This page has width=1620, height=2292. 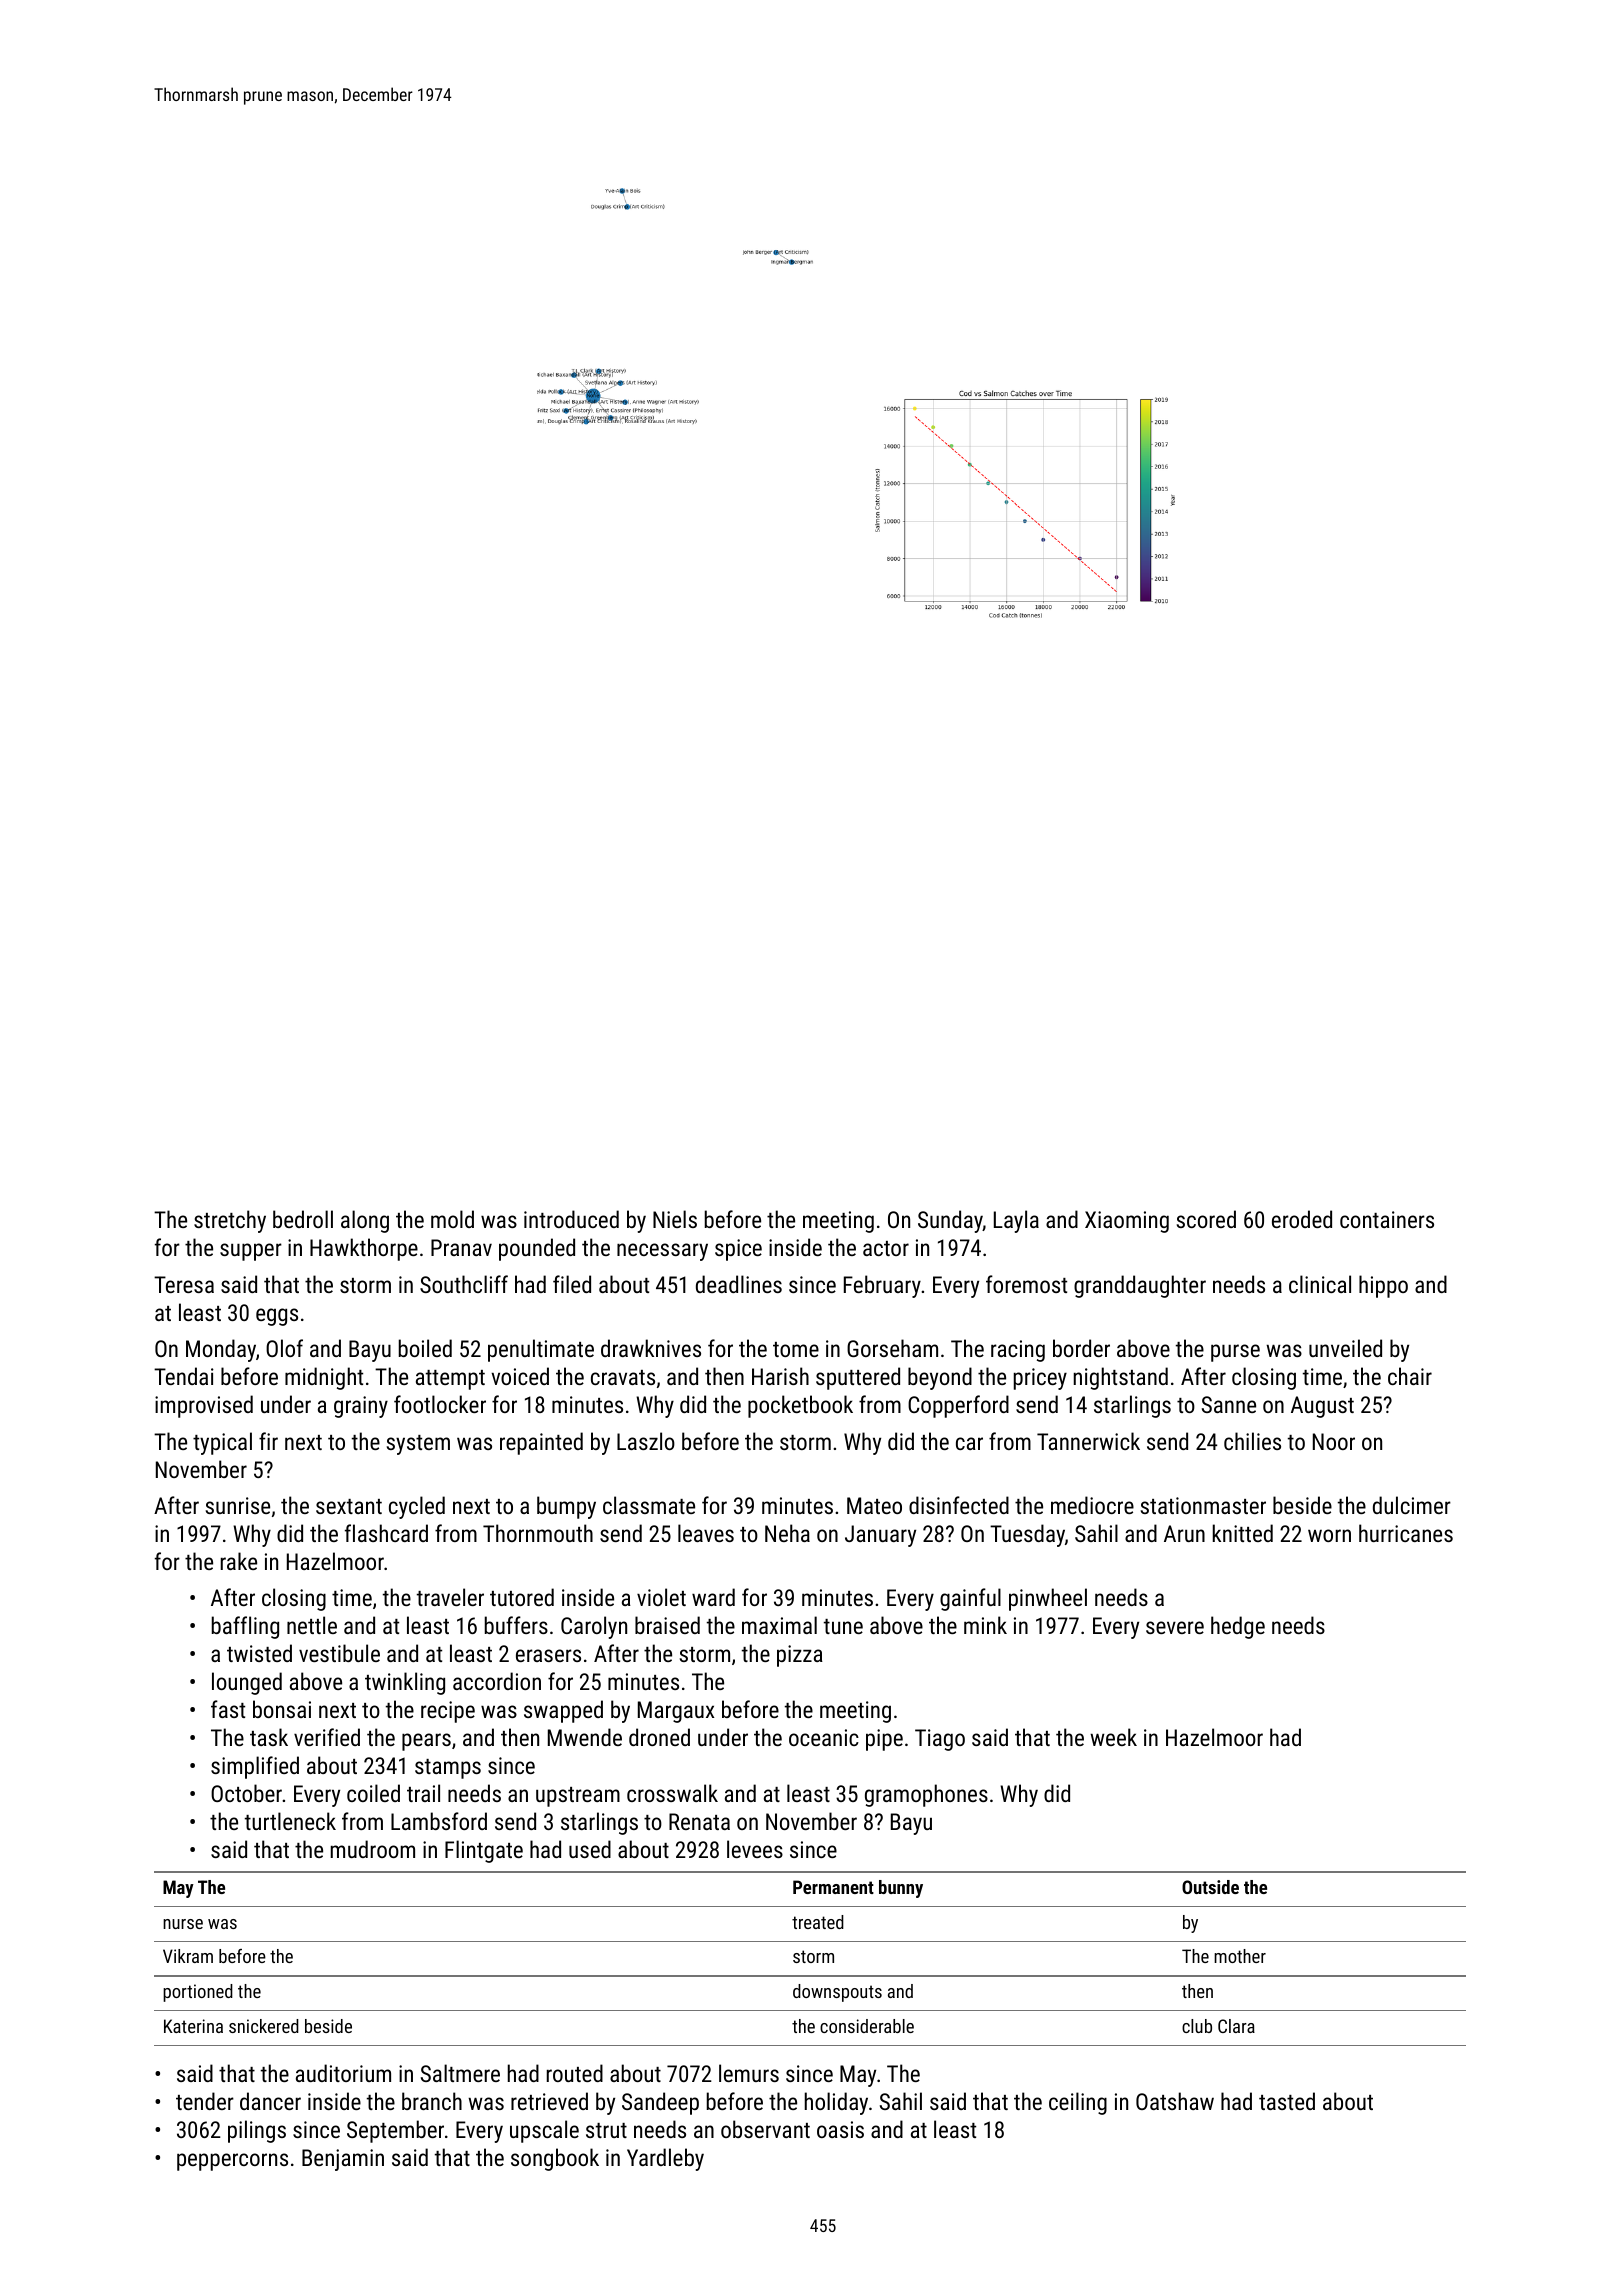 I want to click on songbook, so click(x=555, y=2159).
